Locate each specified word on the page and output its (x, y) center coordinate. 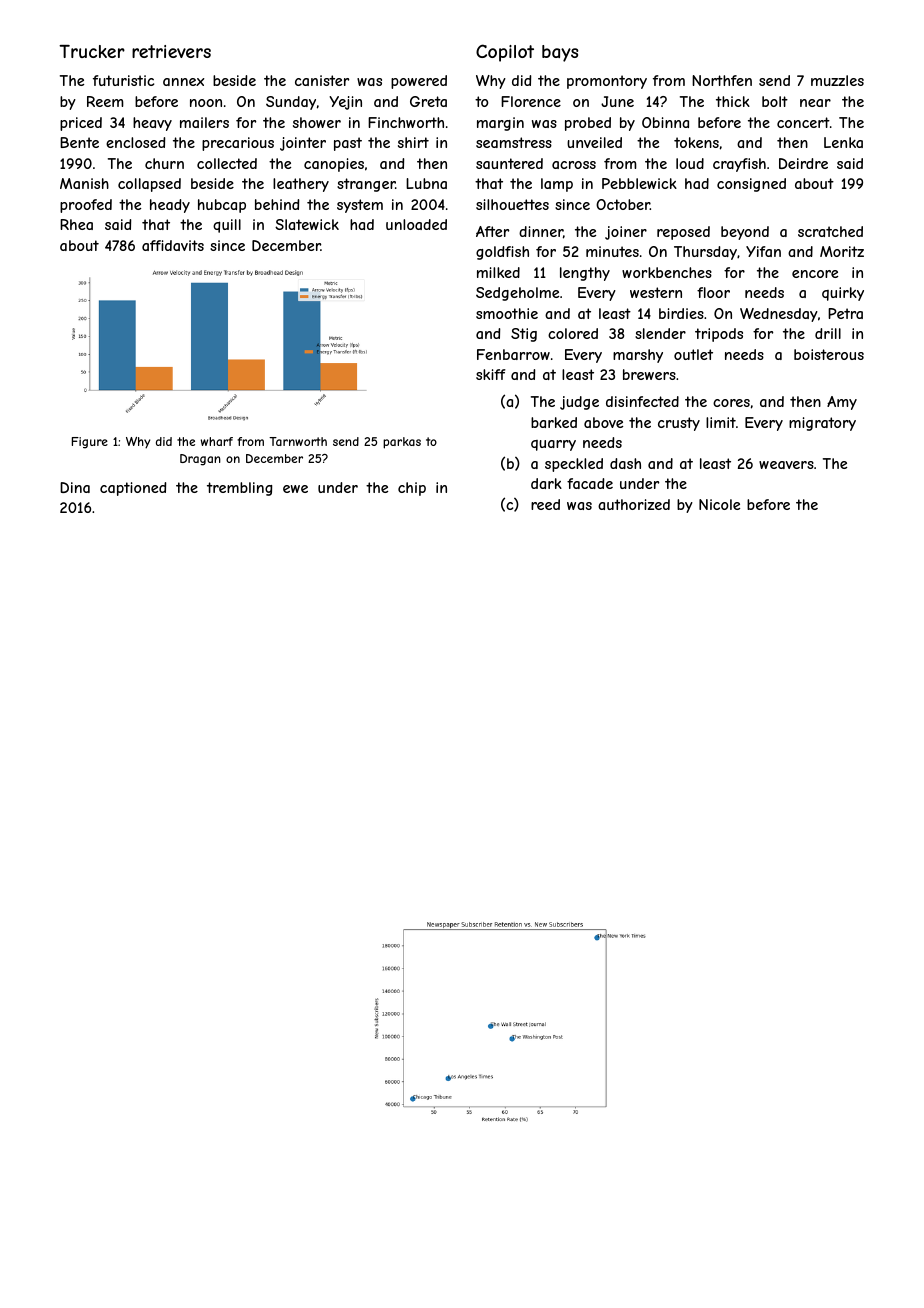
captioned (133, 489)
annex (183, 82)
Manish (84, 183)
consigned (751, 185)
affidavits (173, 245)
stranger (366, 185)
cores (731, 403)
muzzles (837, 80)
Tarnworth (298, 441)
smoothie (507, 313)
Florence (531, 101)
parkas (402, 443)
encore (815, 274)
